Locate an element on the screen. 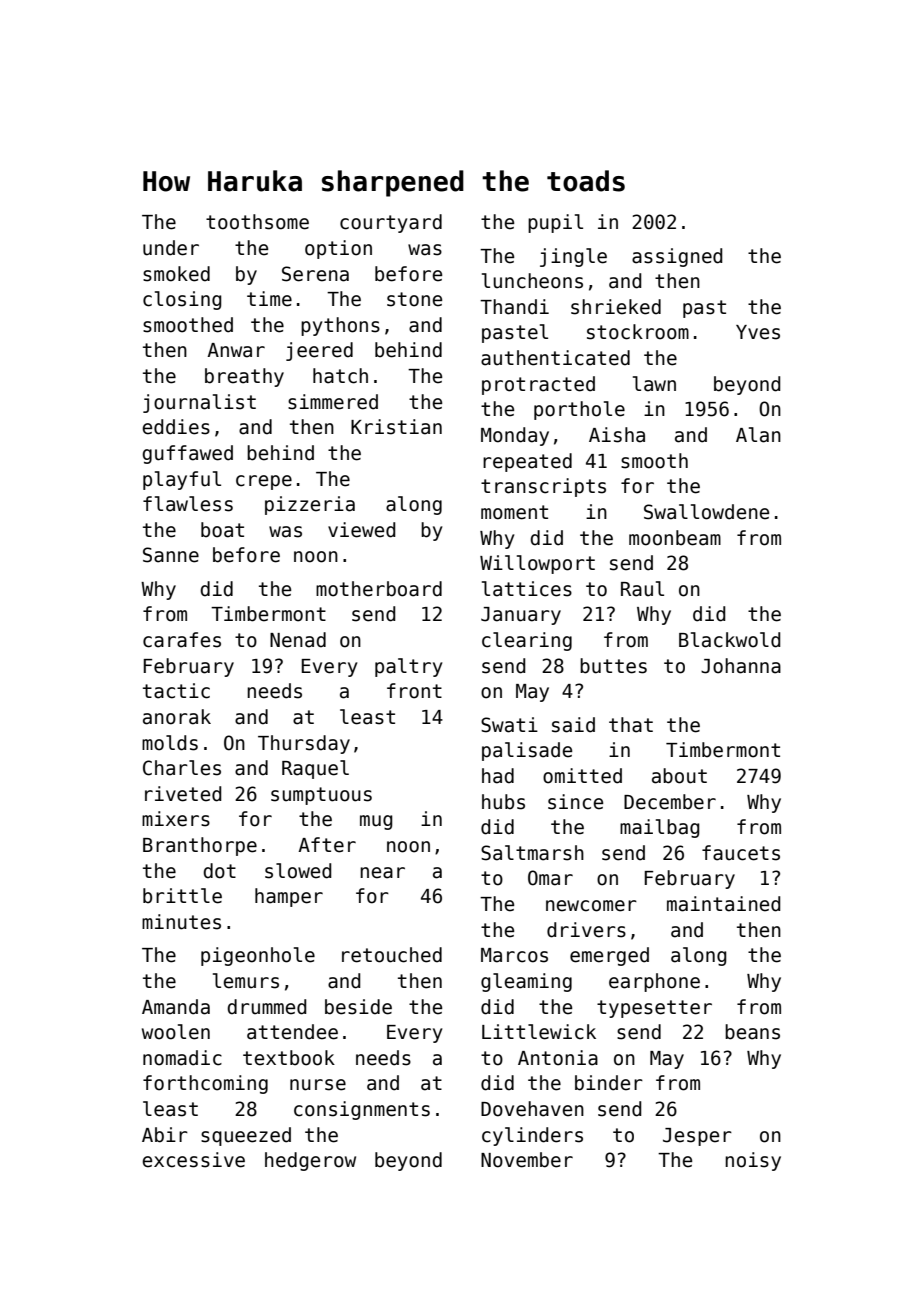  Alan is located at coordinates (758, 435).
